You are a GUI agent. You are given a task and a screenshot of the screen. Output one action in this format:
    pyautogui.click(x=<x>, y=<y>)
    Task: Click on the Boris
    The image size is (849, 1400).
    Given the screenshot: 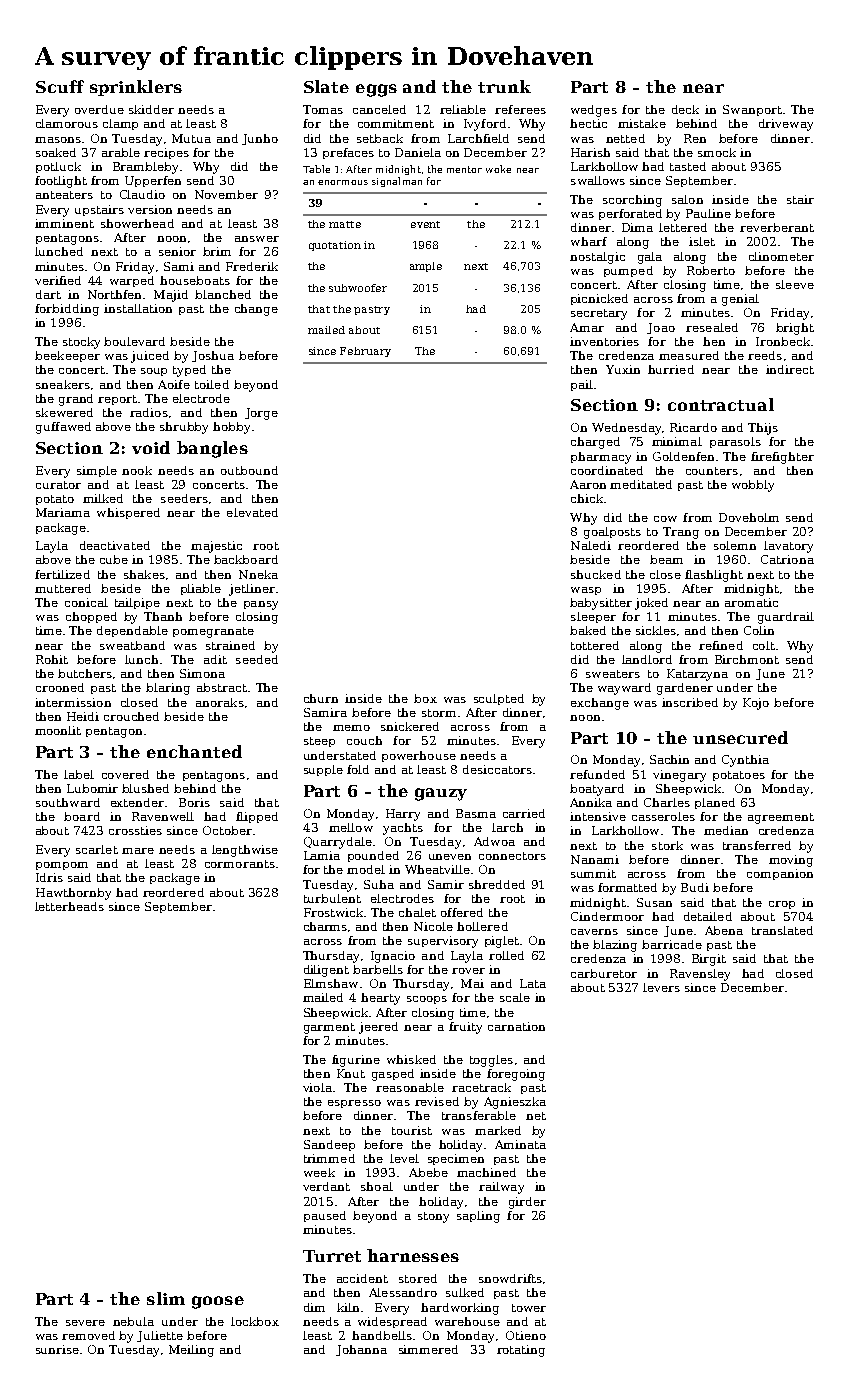 What is the action you would take?
    pyautogui.click(x=194, y=802)
